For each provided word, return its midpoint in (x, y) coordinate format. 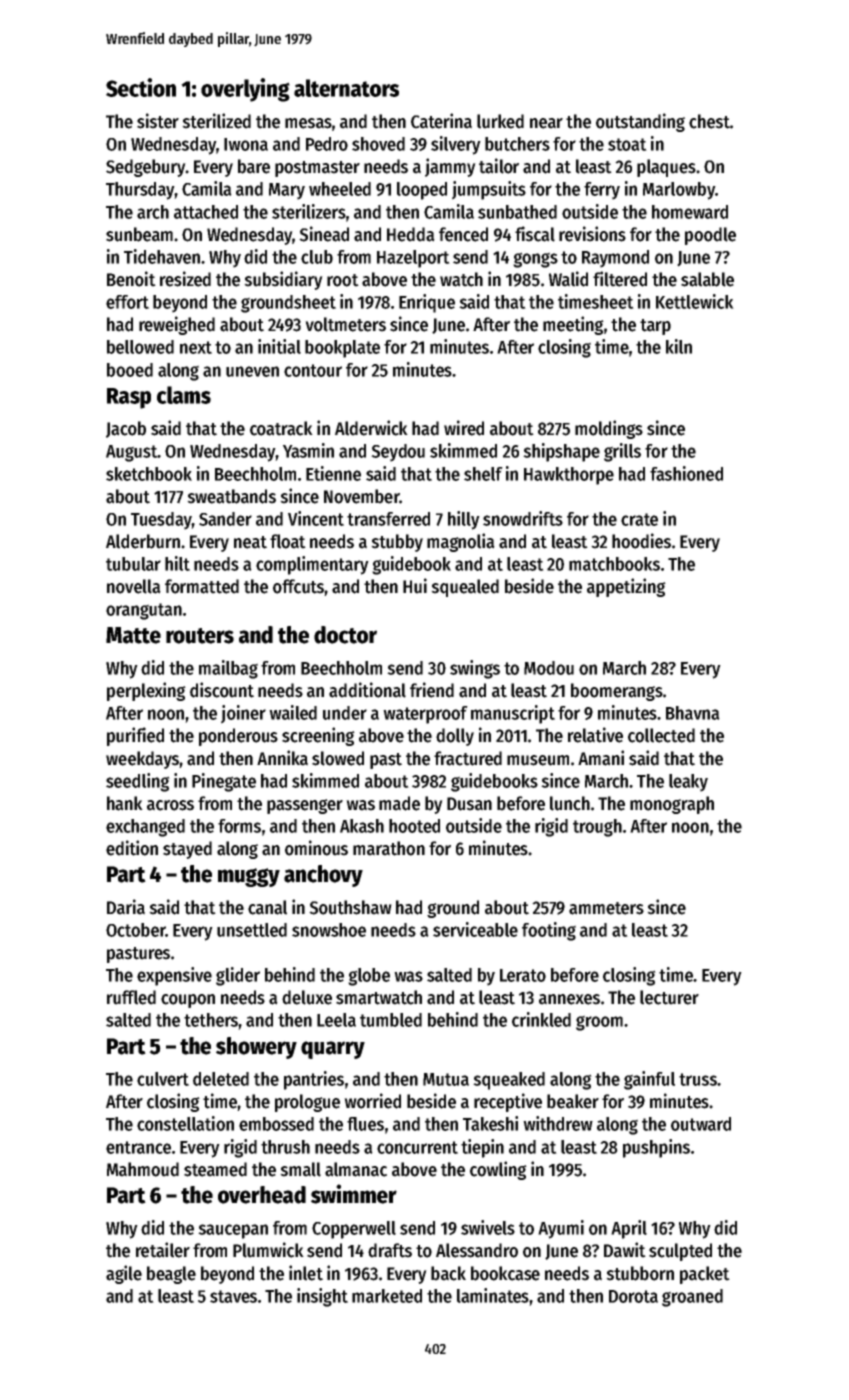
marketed (387, 1296)
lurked (500, 121)
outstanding (640, 122)
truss (698, 1079)
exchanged (145, 828)
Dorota (633, 1296)
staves (233, 1296)
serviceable (475, 929)
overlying (245, 90)
